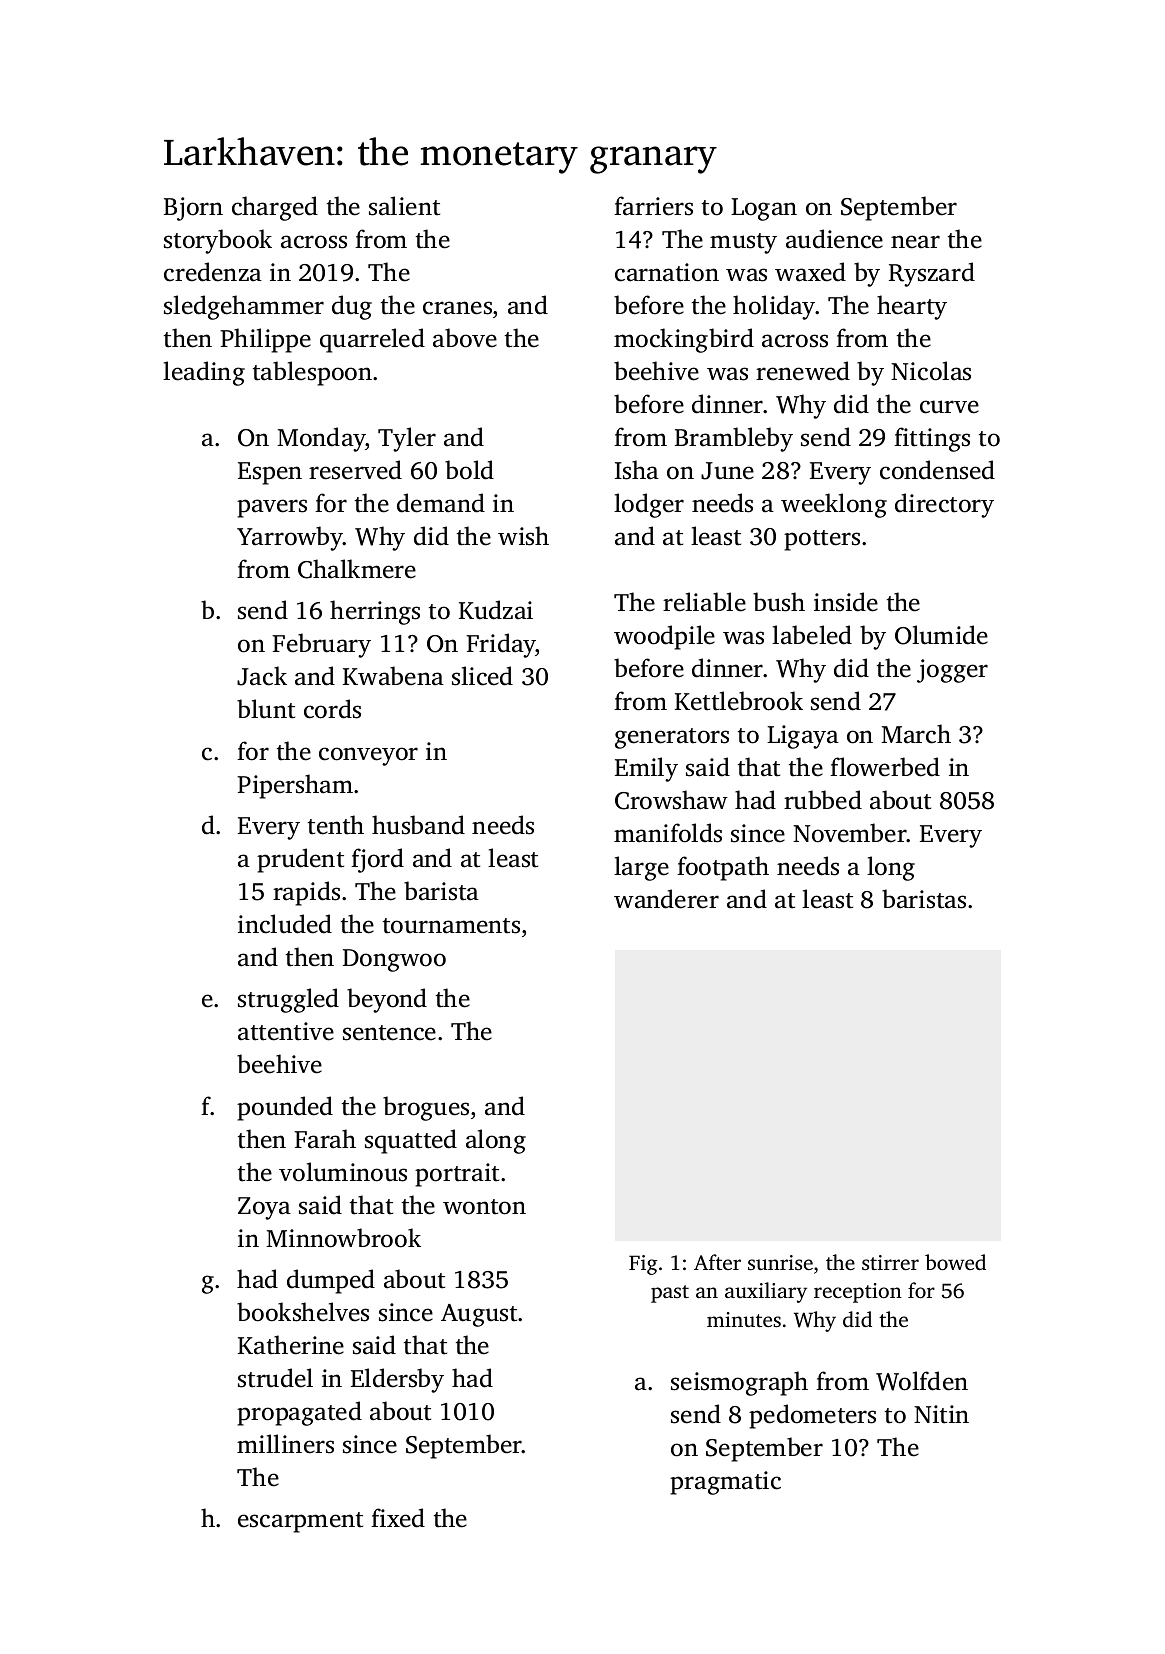 Image resolution: width=1165 pixels, height=1654 pixels. Describe the element at coordinates (299, 1413) in the screenshot. I see `propagated` at that location.
